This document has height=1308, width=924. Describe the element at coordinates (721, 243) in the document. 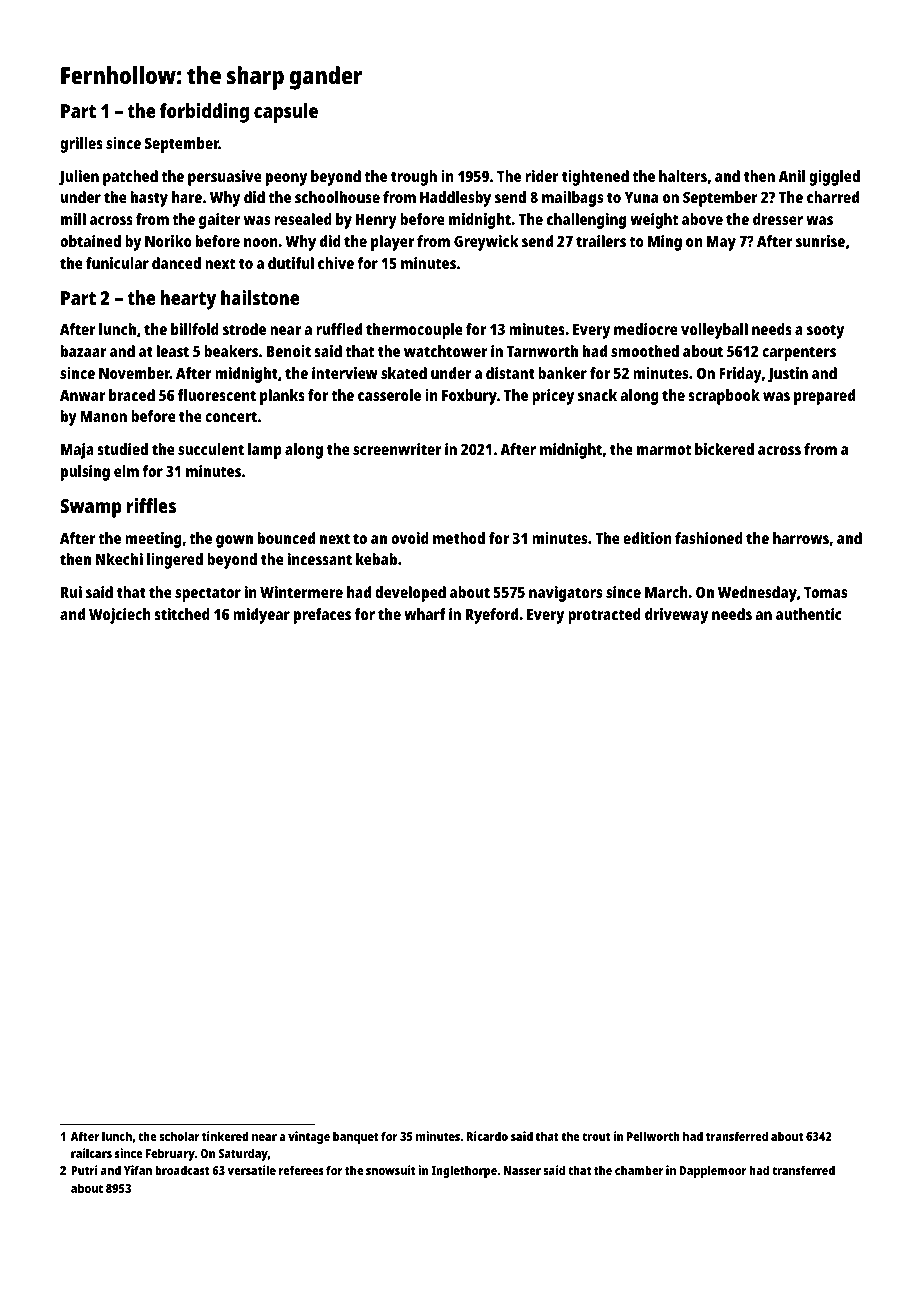

I see `May` at that location.
